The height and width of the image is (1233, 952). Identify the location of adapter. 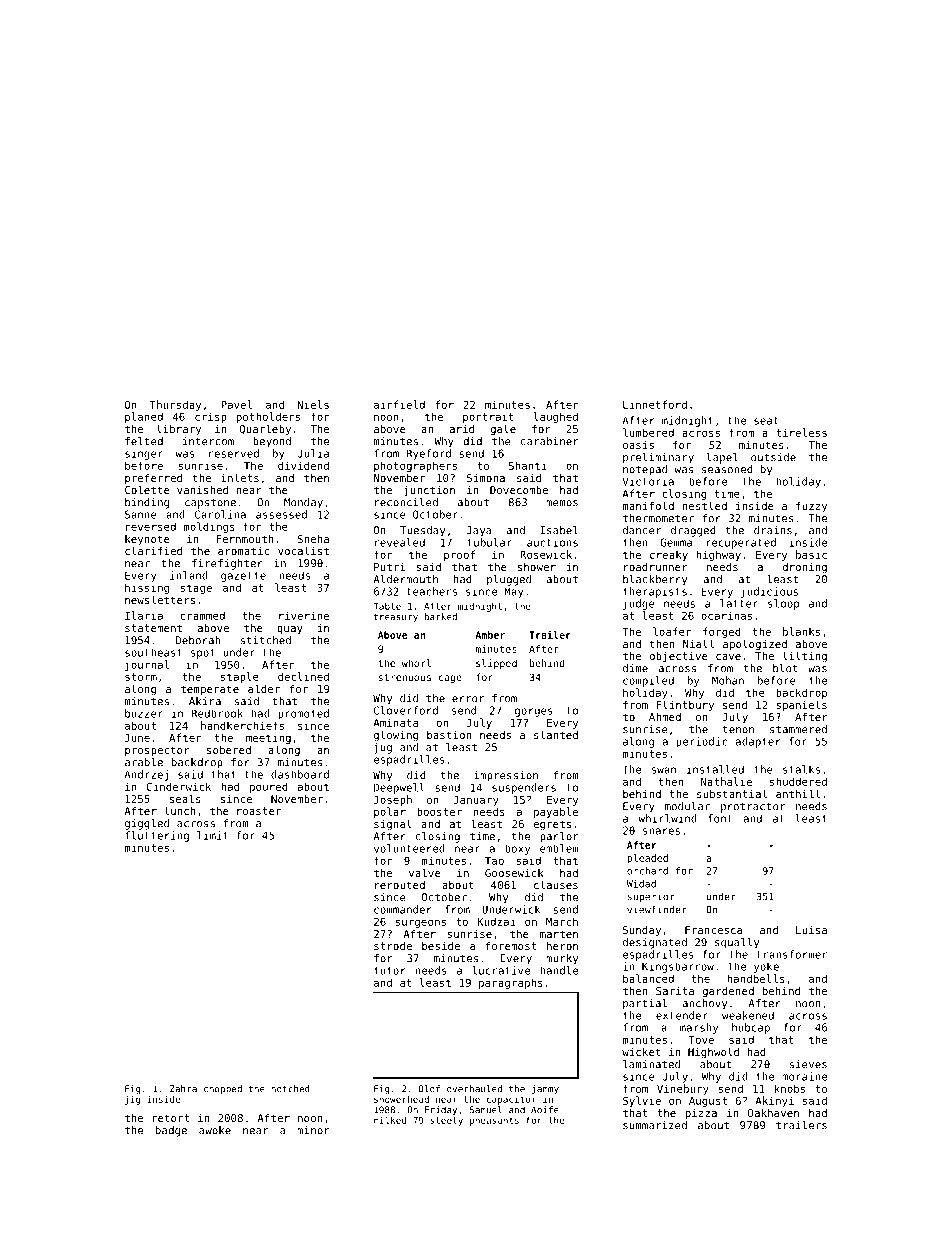
(758, 742).
